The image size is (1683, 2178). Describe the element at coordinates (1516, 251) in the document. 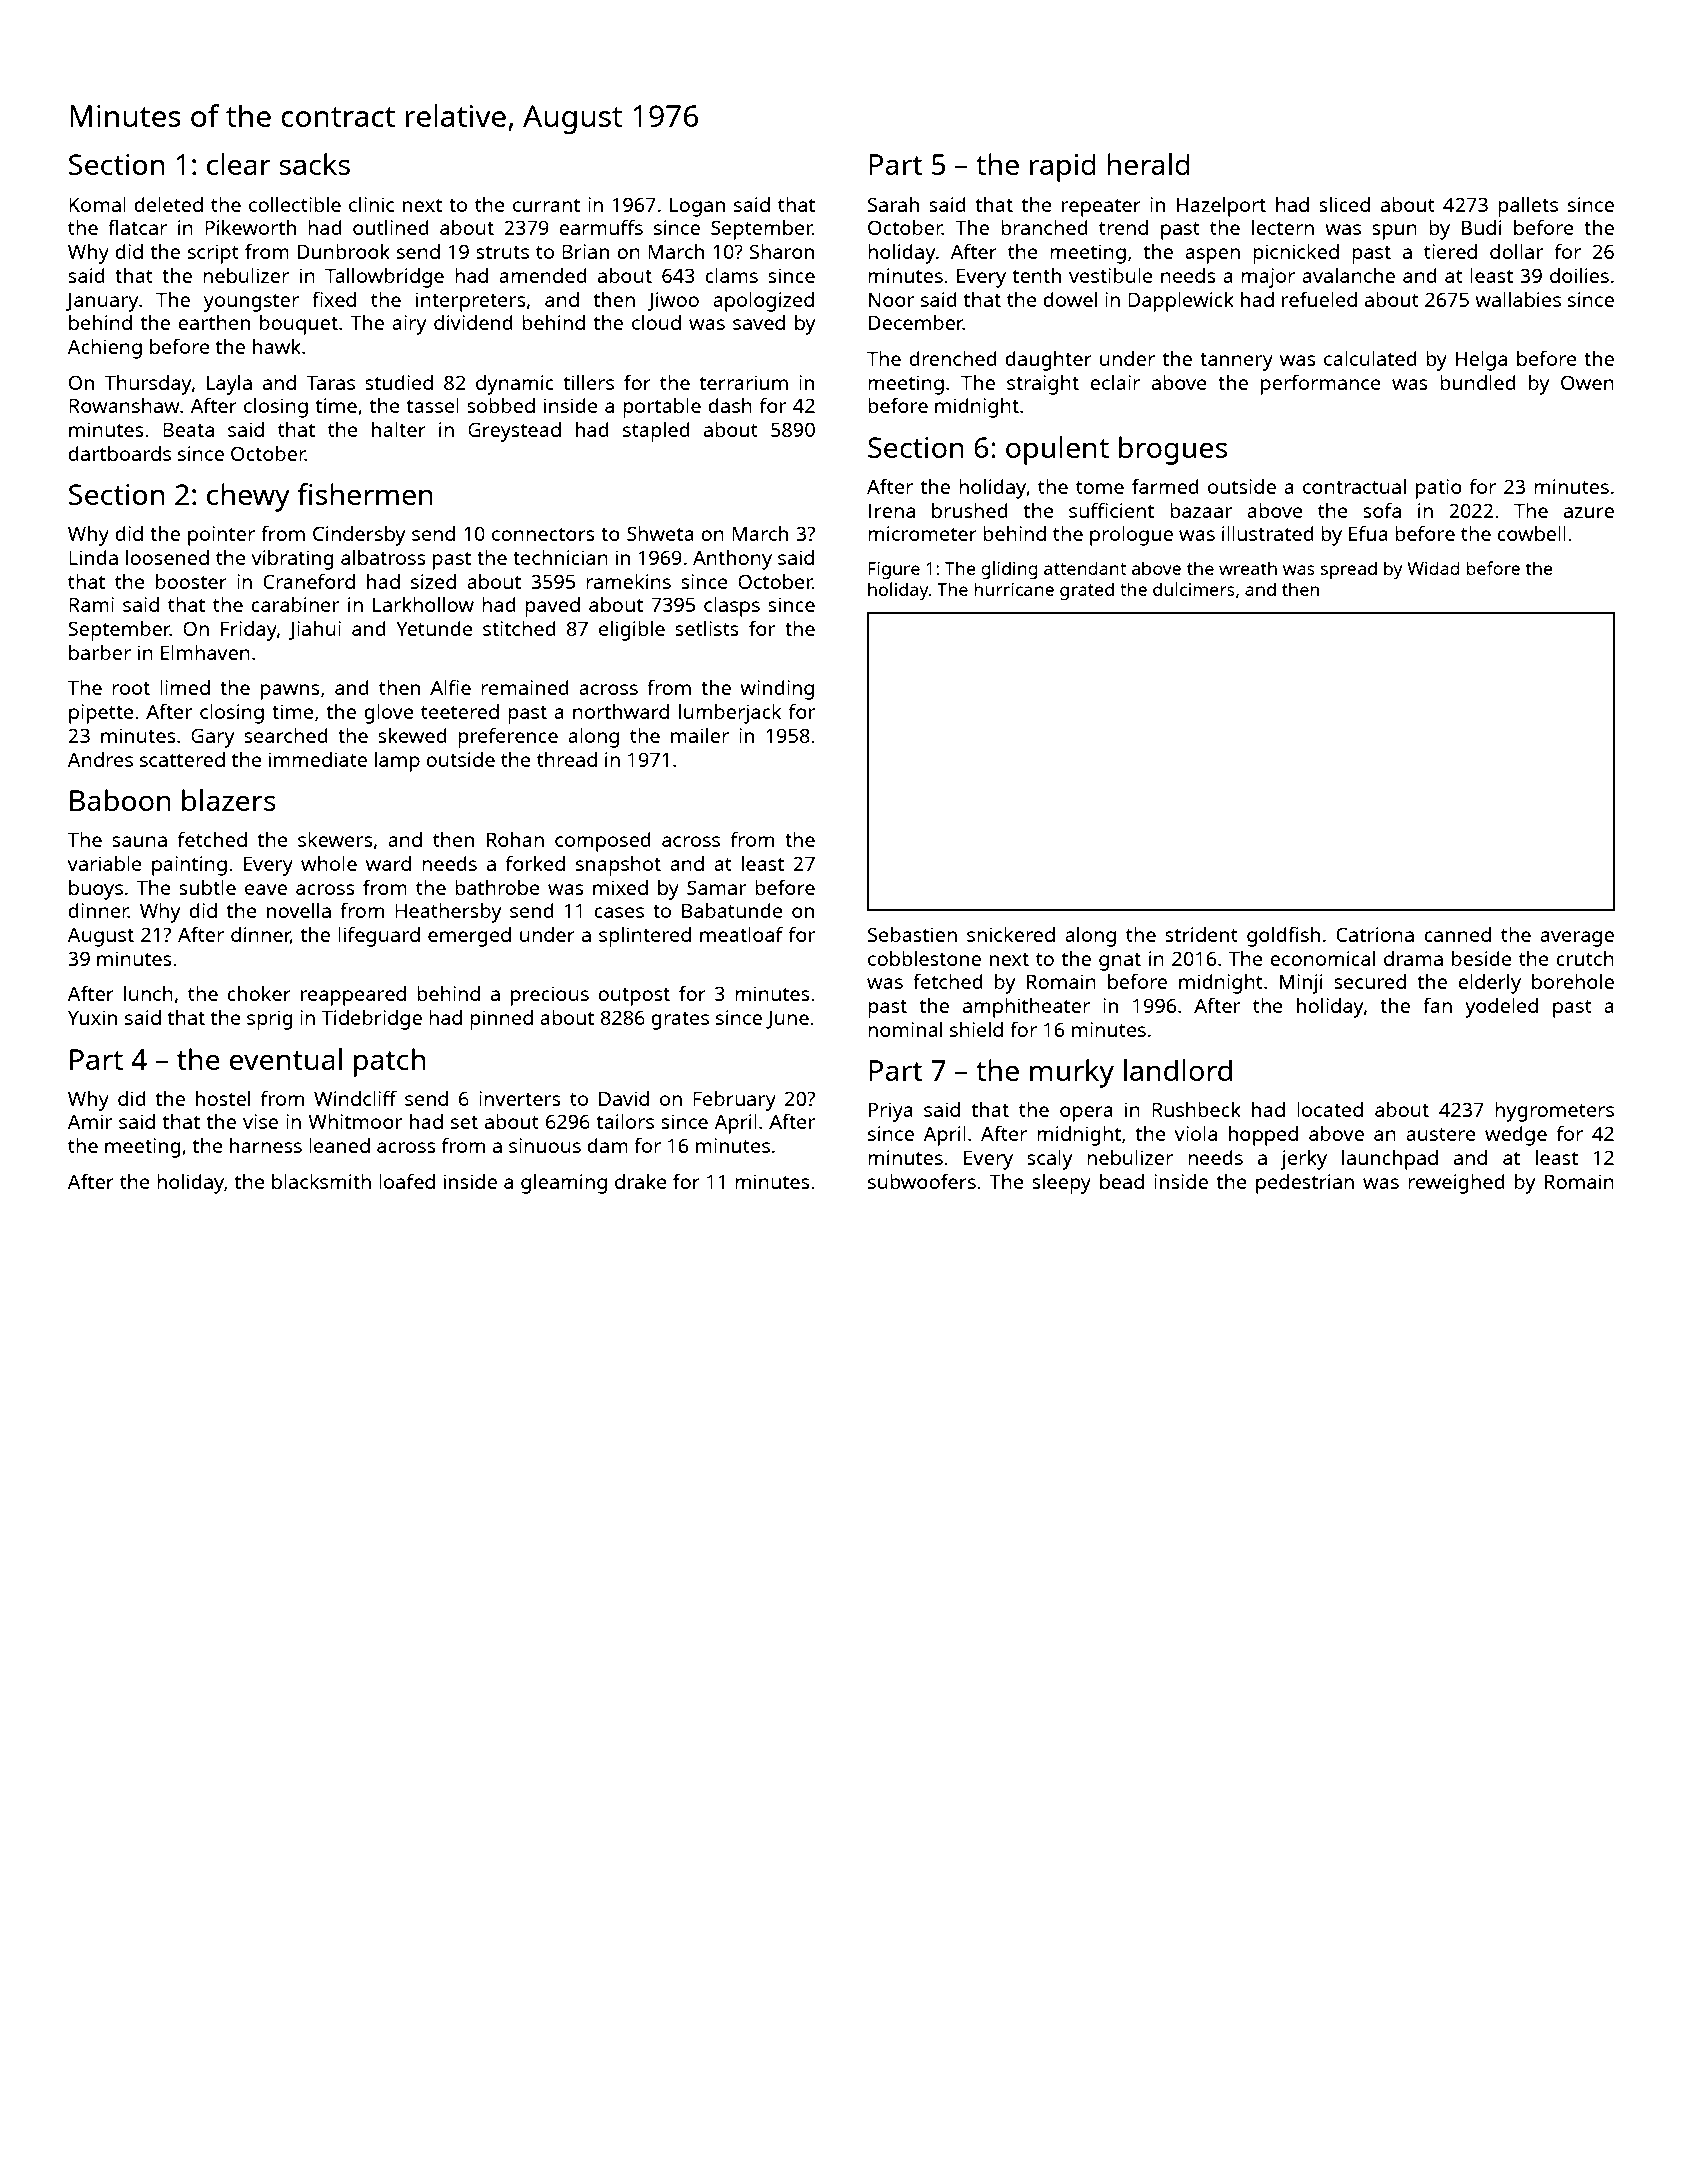

I see `dollar` at that location.
